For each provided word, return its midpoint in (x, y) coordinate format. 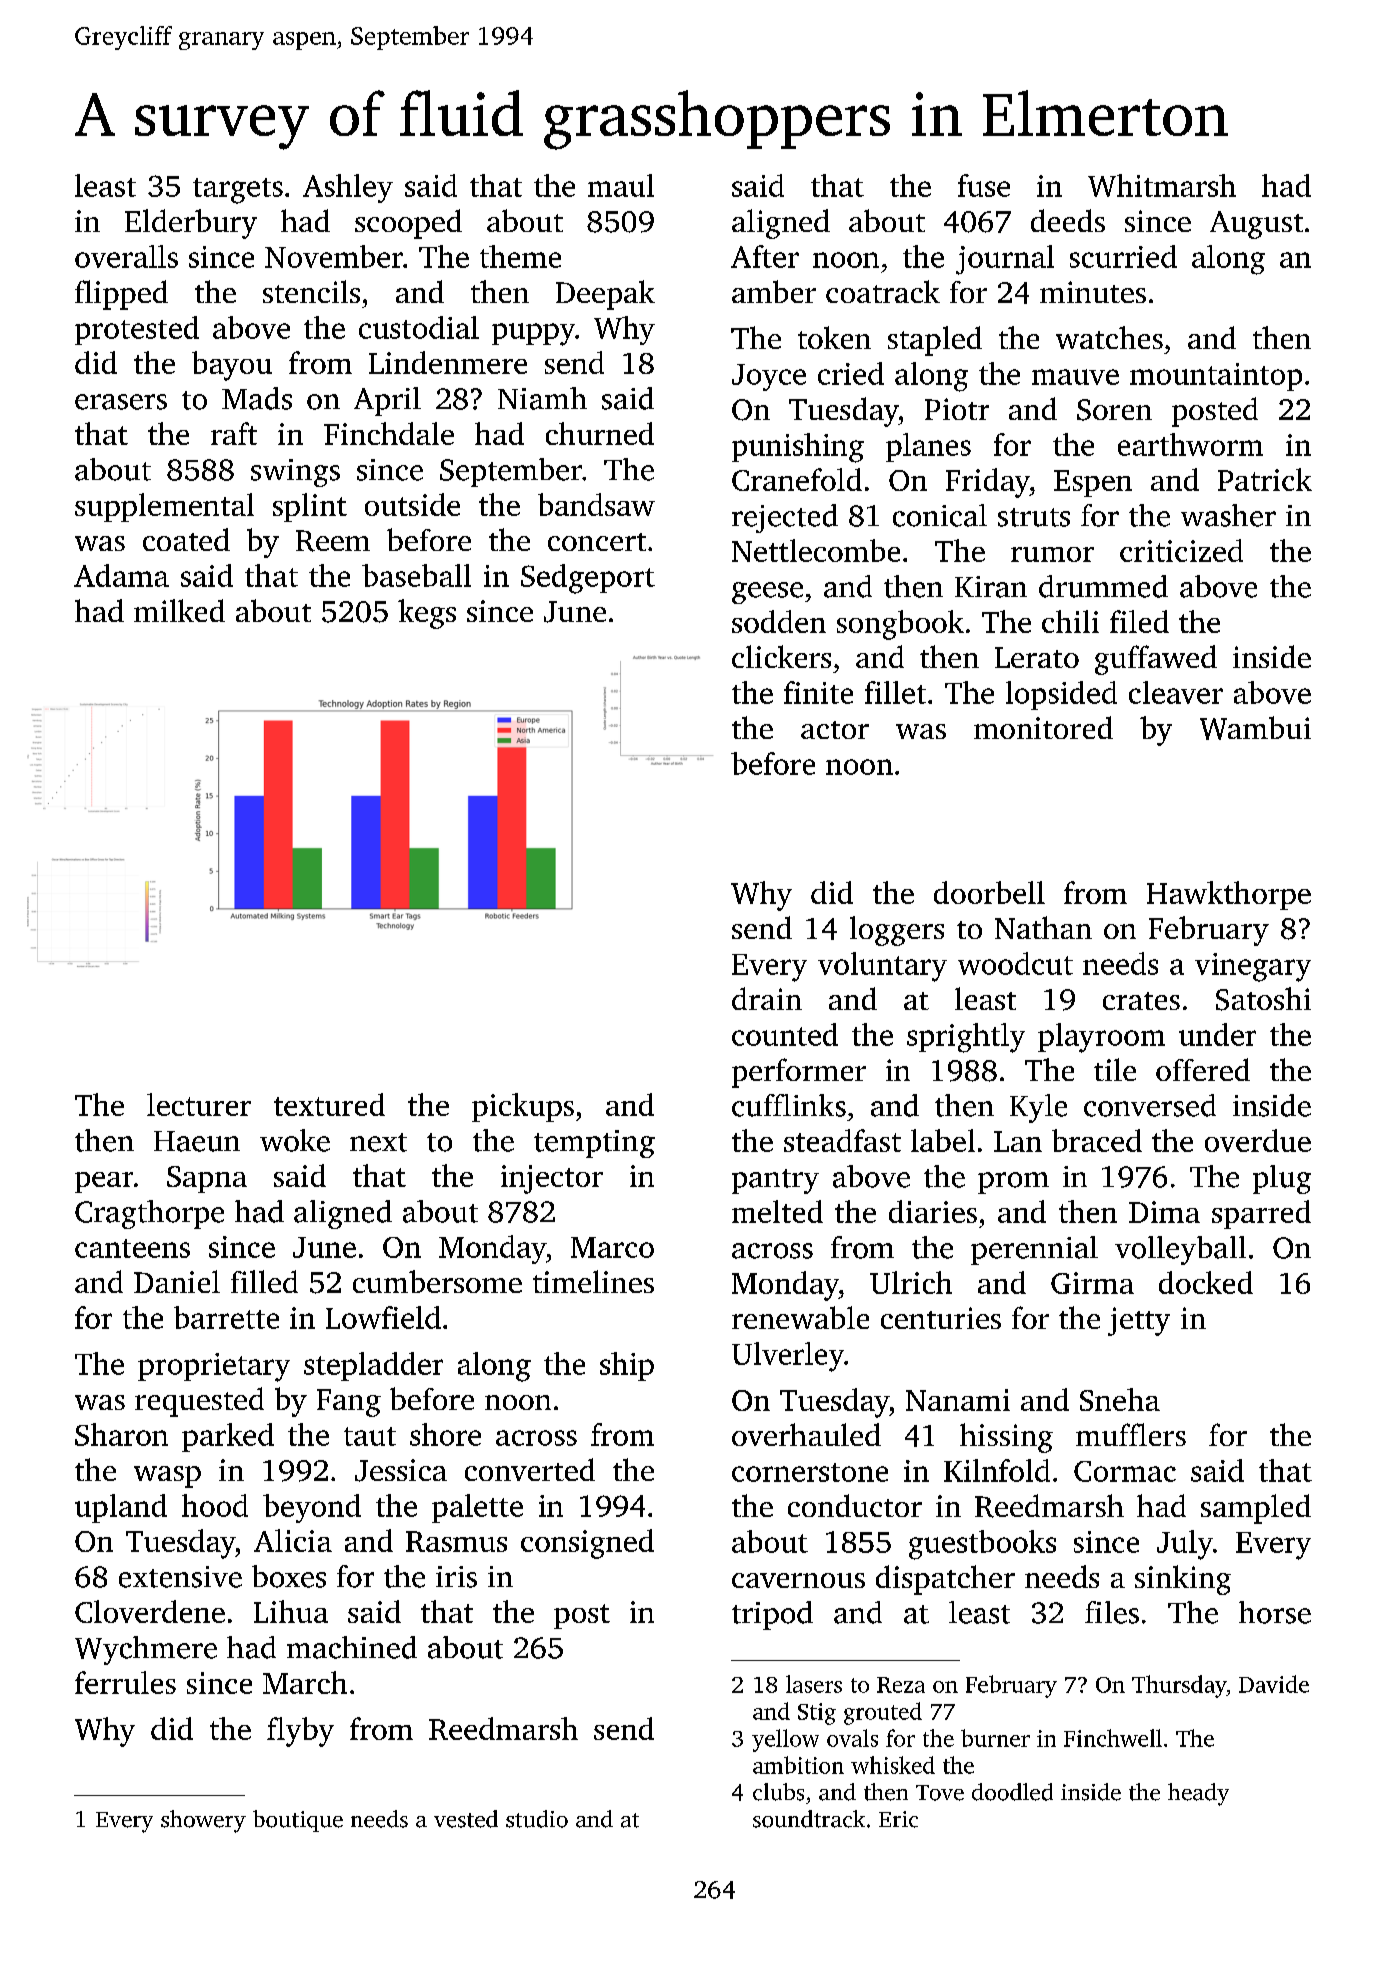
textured (329, 1104)
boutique (298, 1821)
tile (1115, 1069)
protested (137, 330)
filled (264, 1281)
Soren (1114, 410)
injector (552, 1179)
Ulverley (788, 1357)
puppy (533, 334)
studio (537, 1819)
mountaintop (1216, 377)
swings (295, 473)
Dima (1164, 1212)
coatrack (883, 291)
